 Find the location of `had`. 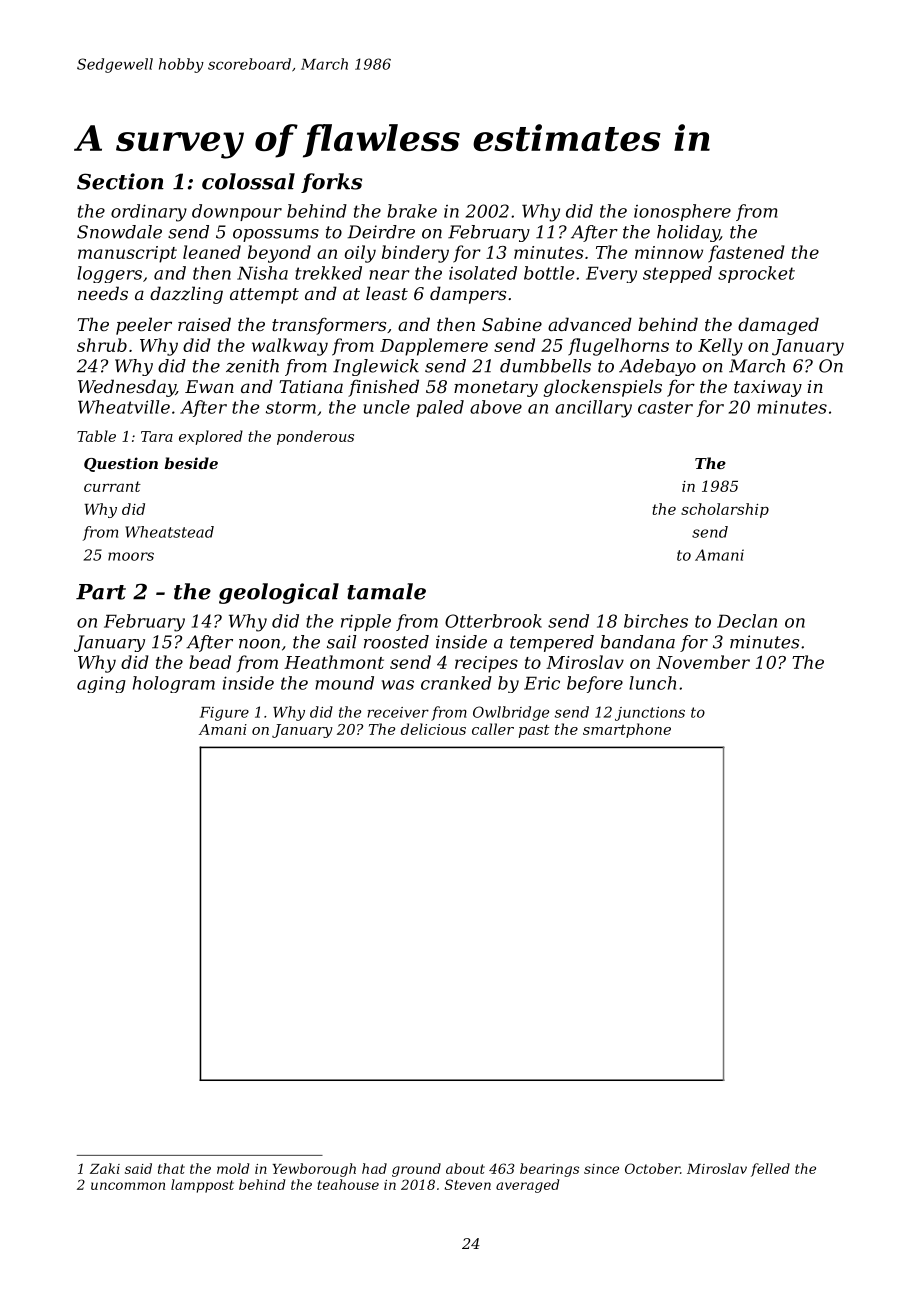

had is located at coordinates (374, 1168).
